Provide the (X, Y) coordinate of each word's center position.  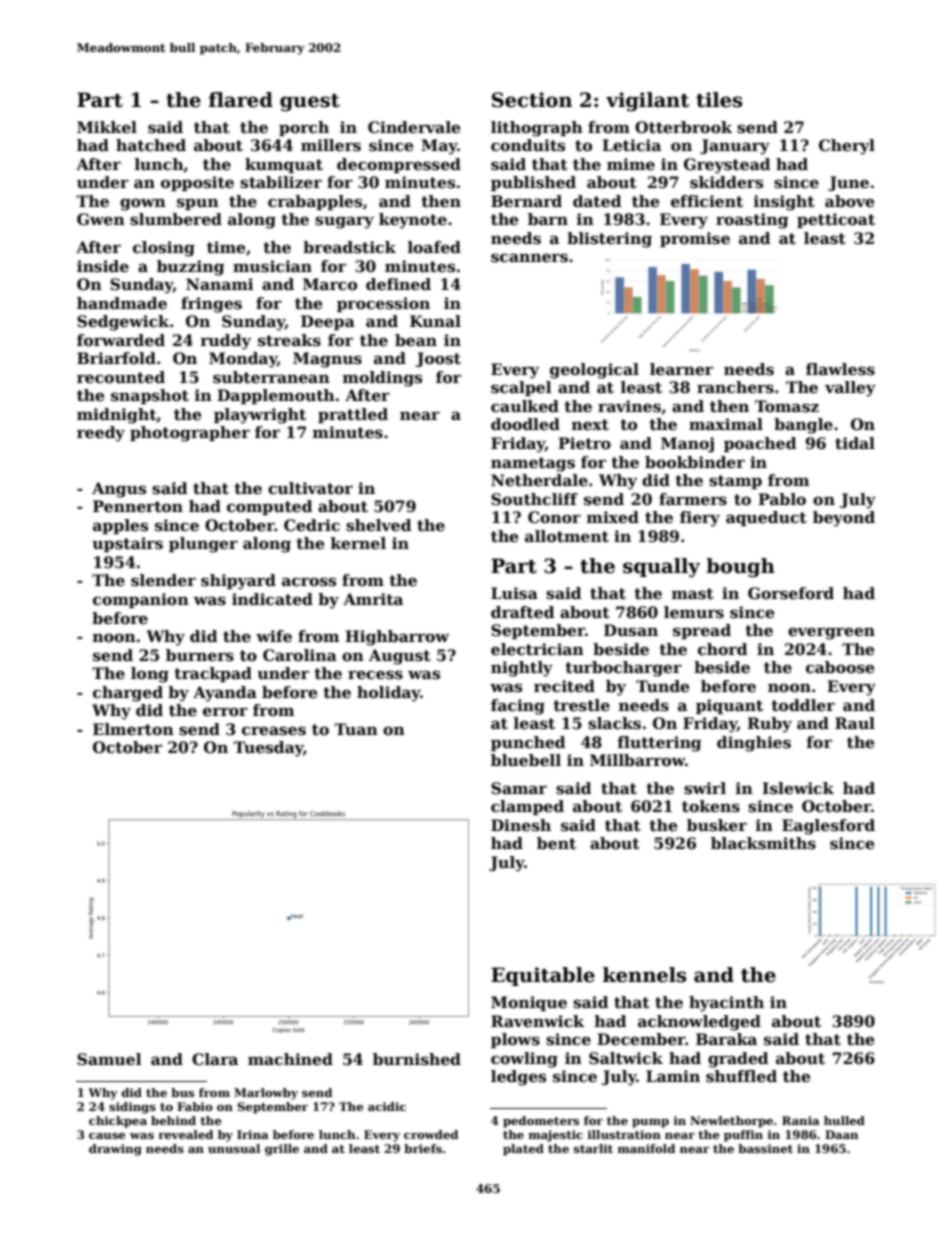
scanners (529, 258)
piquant (729, 706)
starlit (593, 1148)
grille (282, 1150)
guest (310, 103)
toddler (803, 705)
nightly (522, 669)
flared (241, 100)
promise (695, 239)
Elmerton (133, 729)
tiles (719, 100)
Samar (519, 788)
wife (274, 636)
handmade (122, 303)
